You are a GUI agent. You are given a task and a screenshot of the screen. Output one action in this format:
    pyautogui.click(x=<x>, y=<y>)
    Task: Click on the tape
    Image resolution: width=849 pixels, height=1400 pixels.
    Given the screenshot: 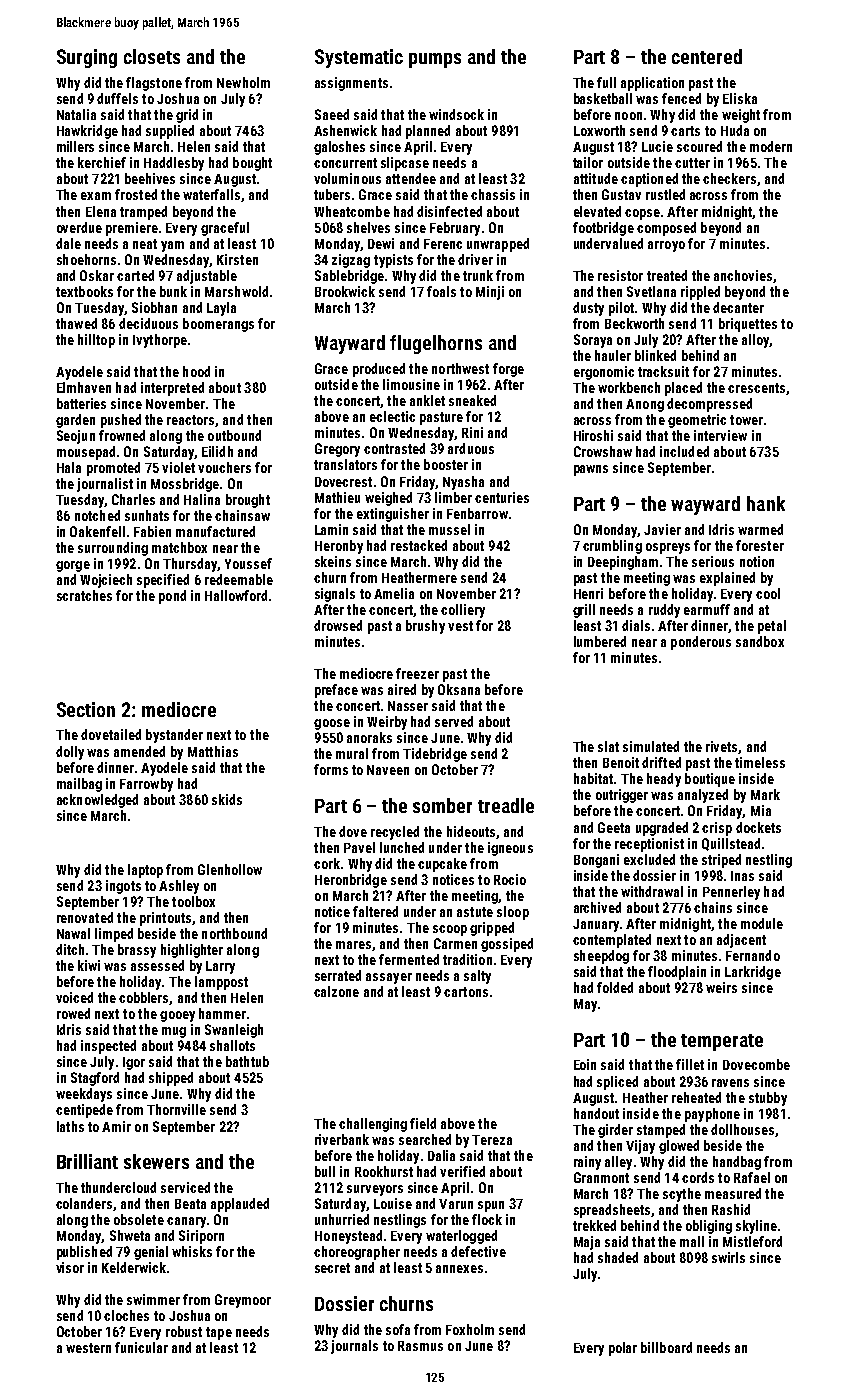 What is the action you would take?
    pyautogui.click(x=219, y=1333)
